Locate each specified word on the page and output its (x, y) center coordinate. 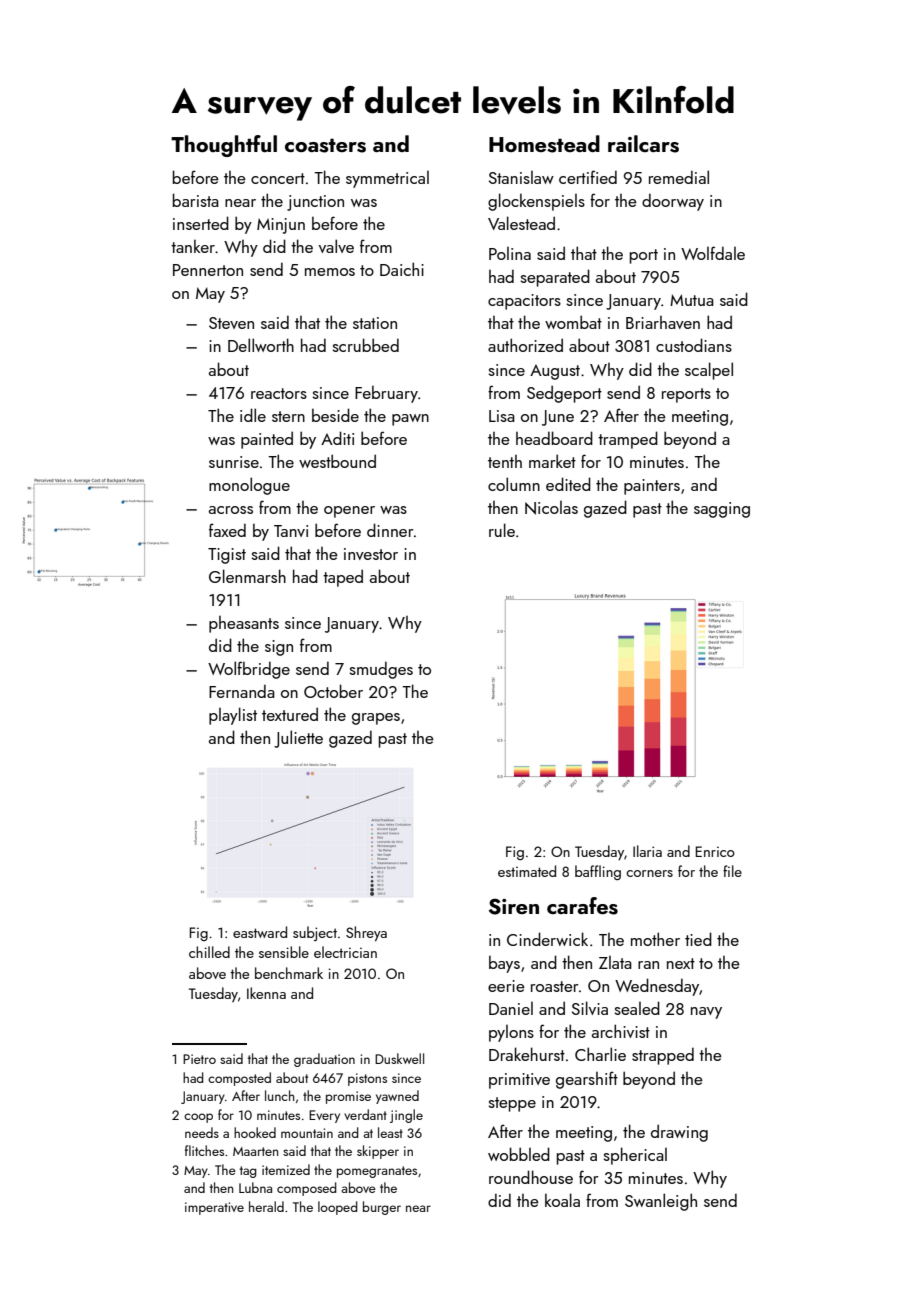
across (231, 510)
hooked (255, 1132)
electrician (345, 952)
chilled (209, 952)
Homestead (544, 144)
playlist (233, 716)
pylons (511, 1033)
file (732, 871)
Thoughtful (224, 146)
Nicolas (551, 508)
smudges (381, 670)
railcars (643, 144)
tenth (505, 461)
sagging (722, 510)
